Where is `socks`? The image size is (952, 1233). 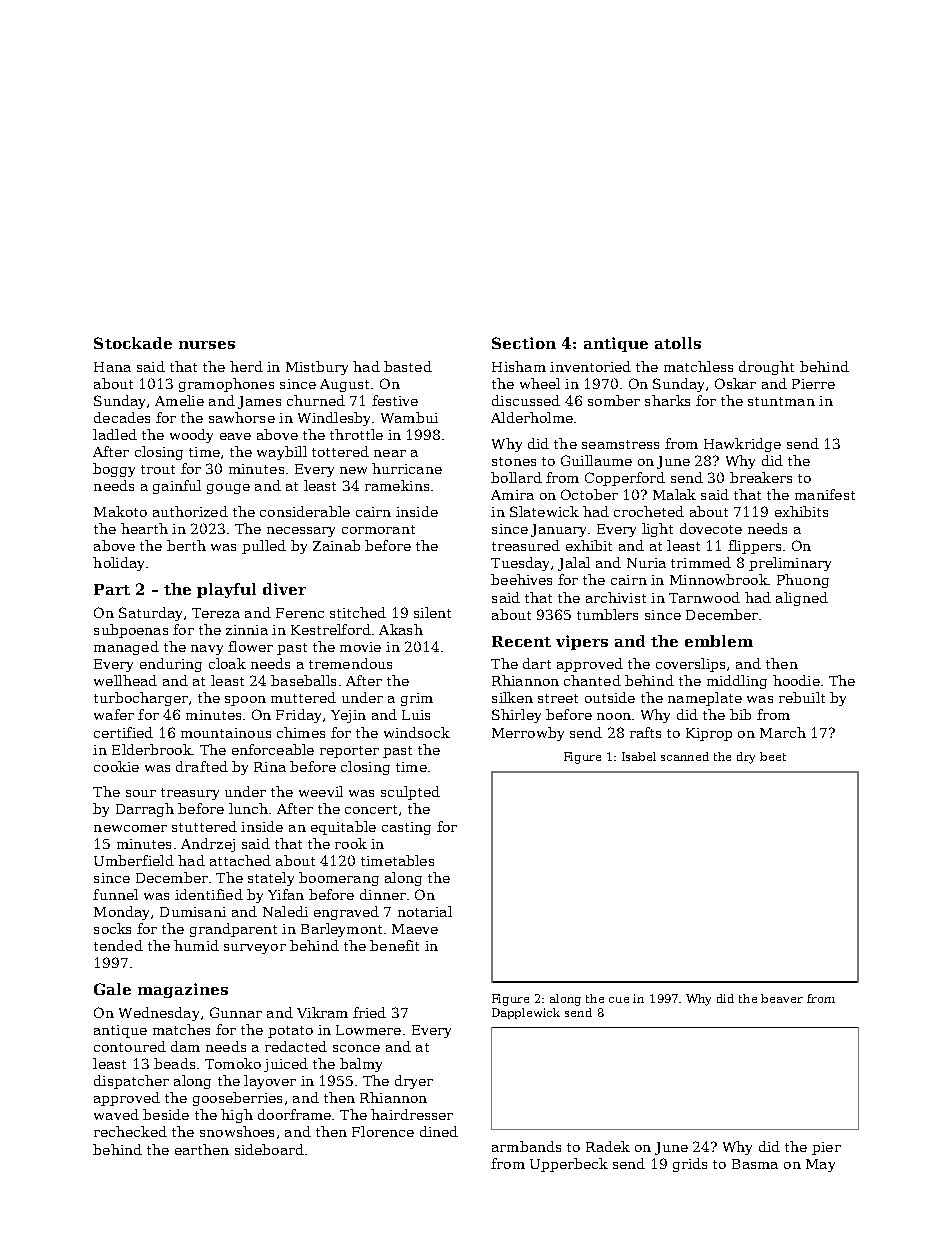
socks is located at coordinates (112, 928).
